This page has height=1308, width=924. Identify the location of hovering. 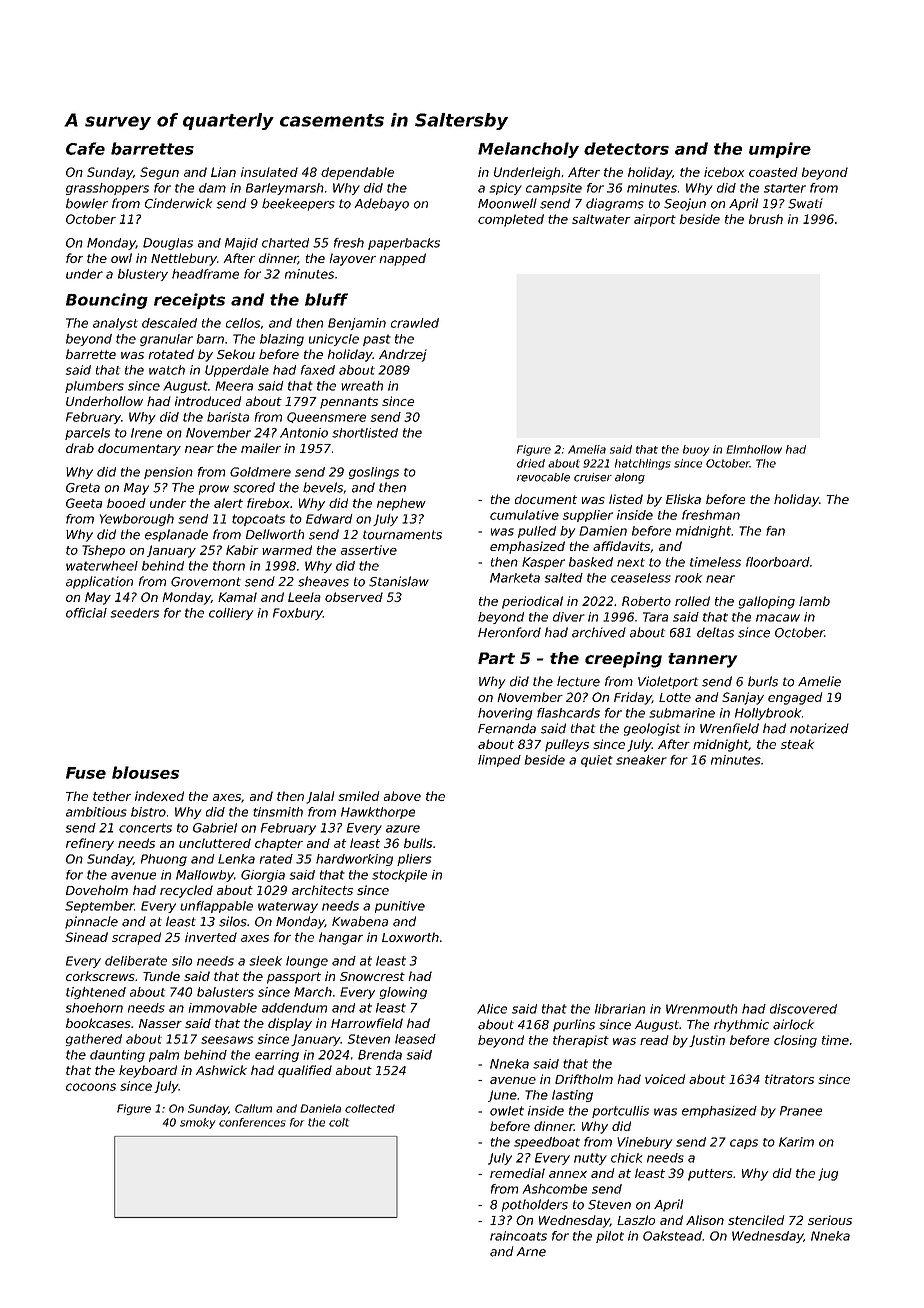
(505, 714).
